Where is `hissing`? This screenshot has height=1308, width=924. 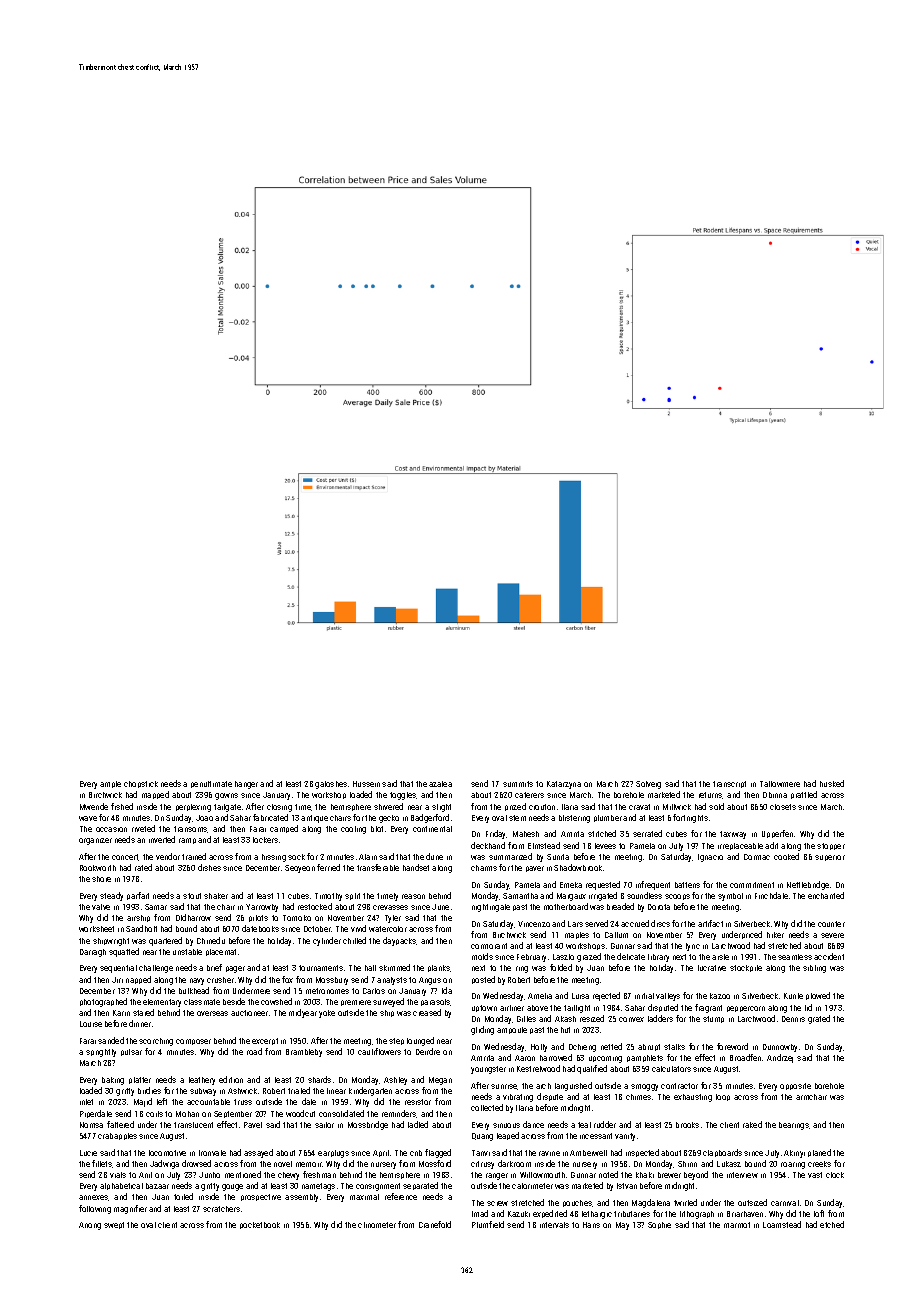
hissing is located at coordinates (274, 858).
